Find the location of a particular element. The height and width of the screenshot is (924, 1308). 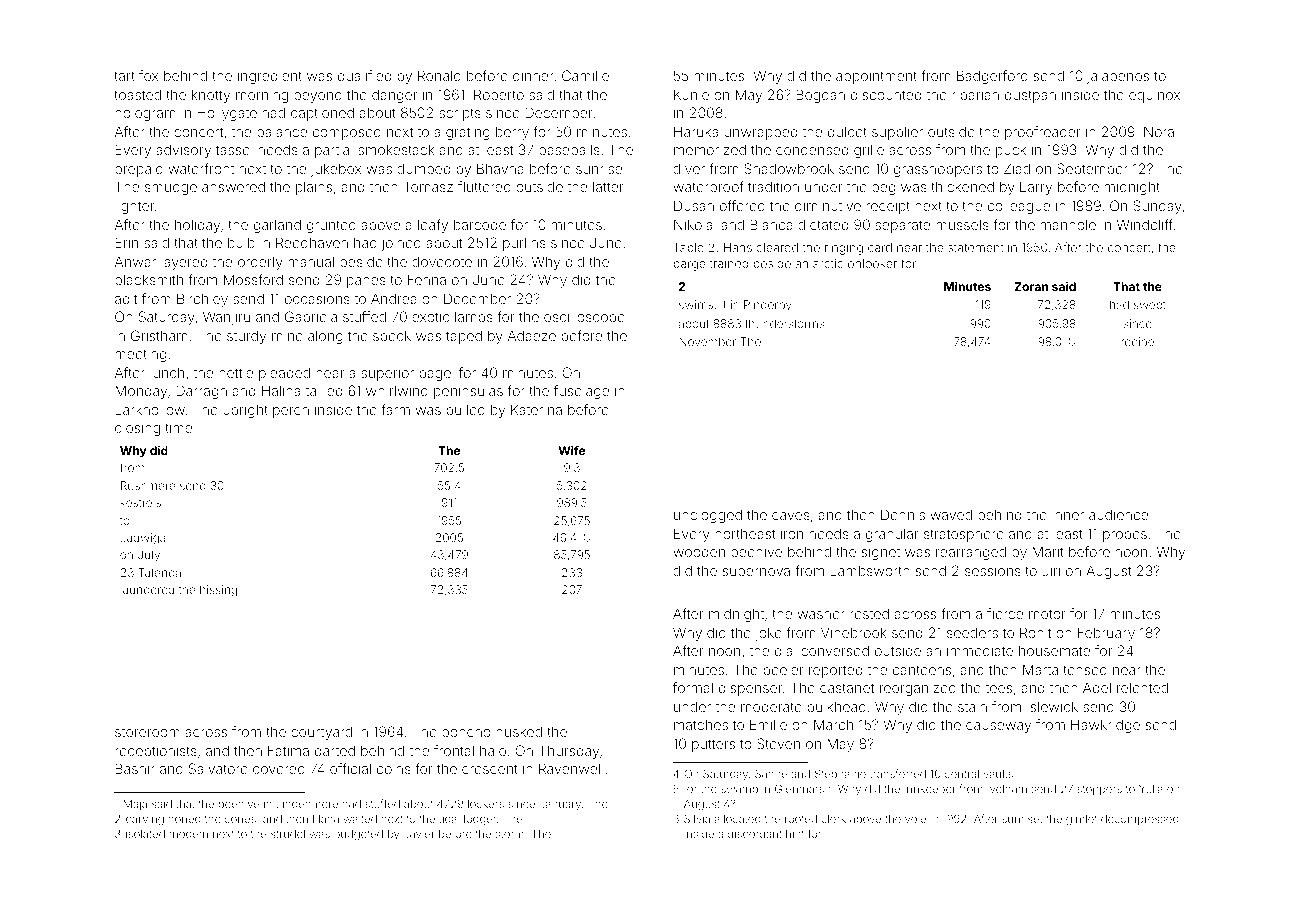

knotty is located at coordinates (211, 96).
